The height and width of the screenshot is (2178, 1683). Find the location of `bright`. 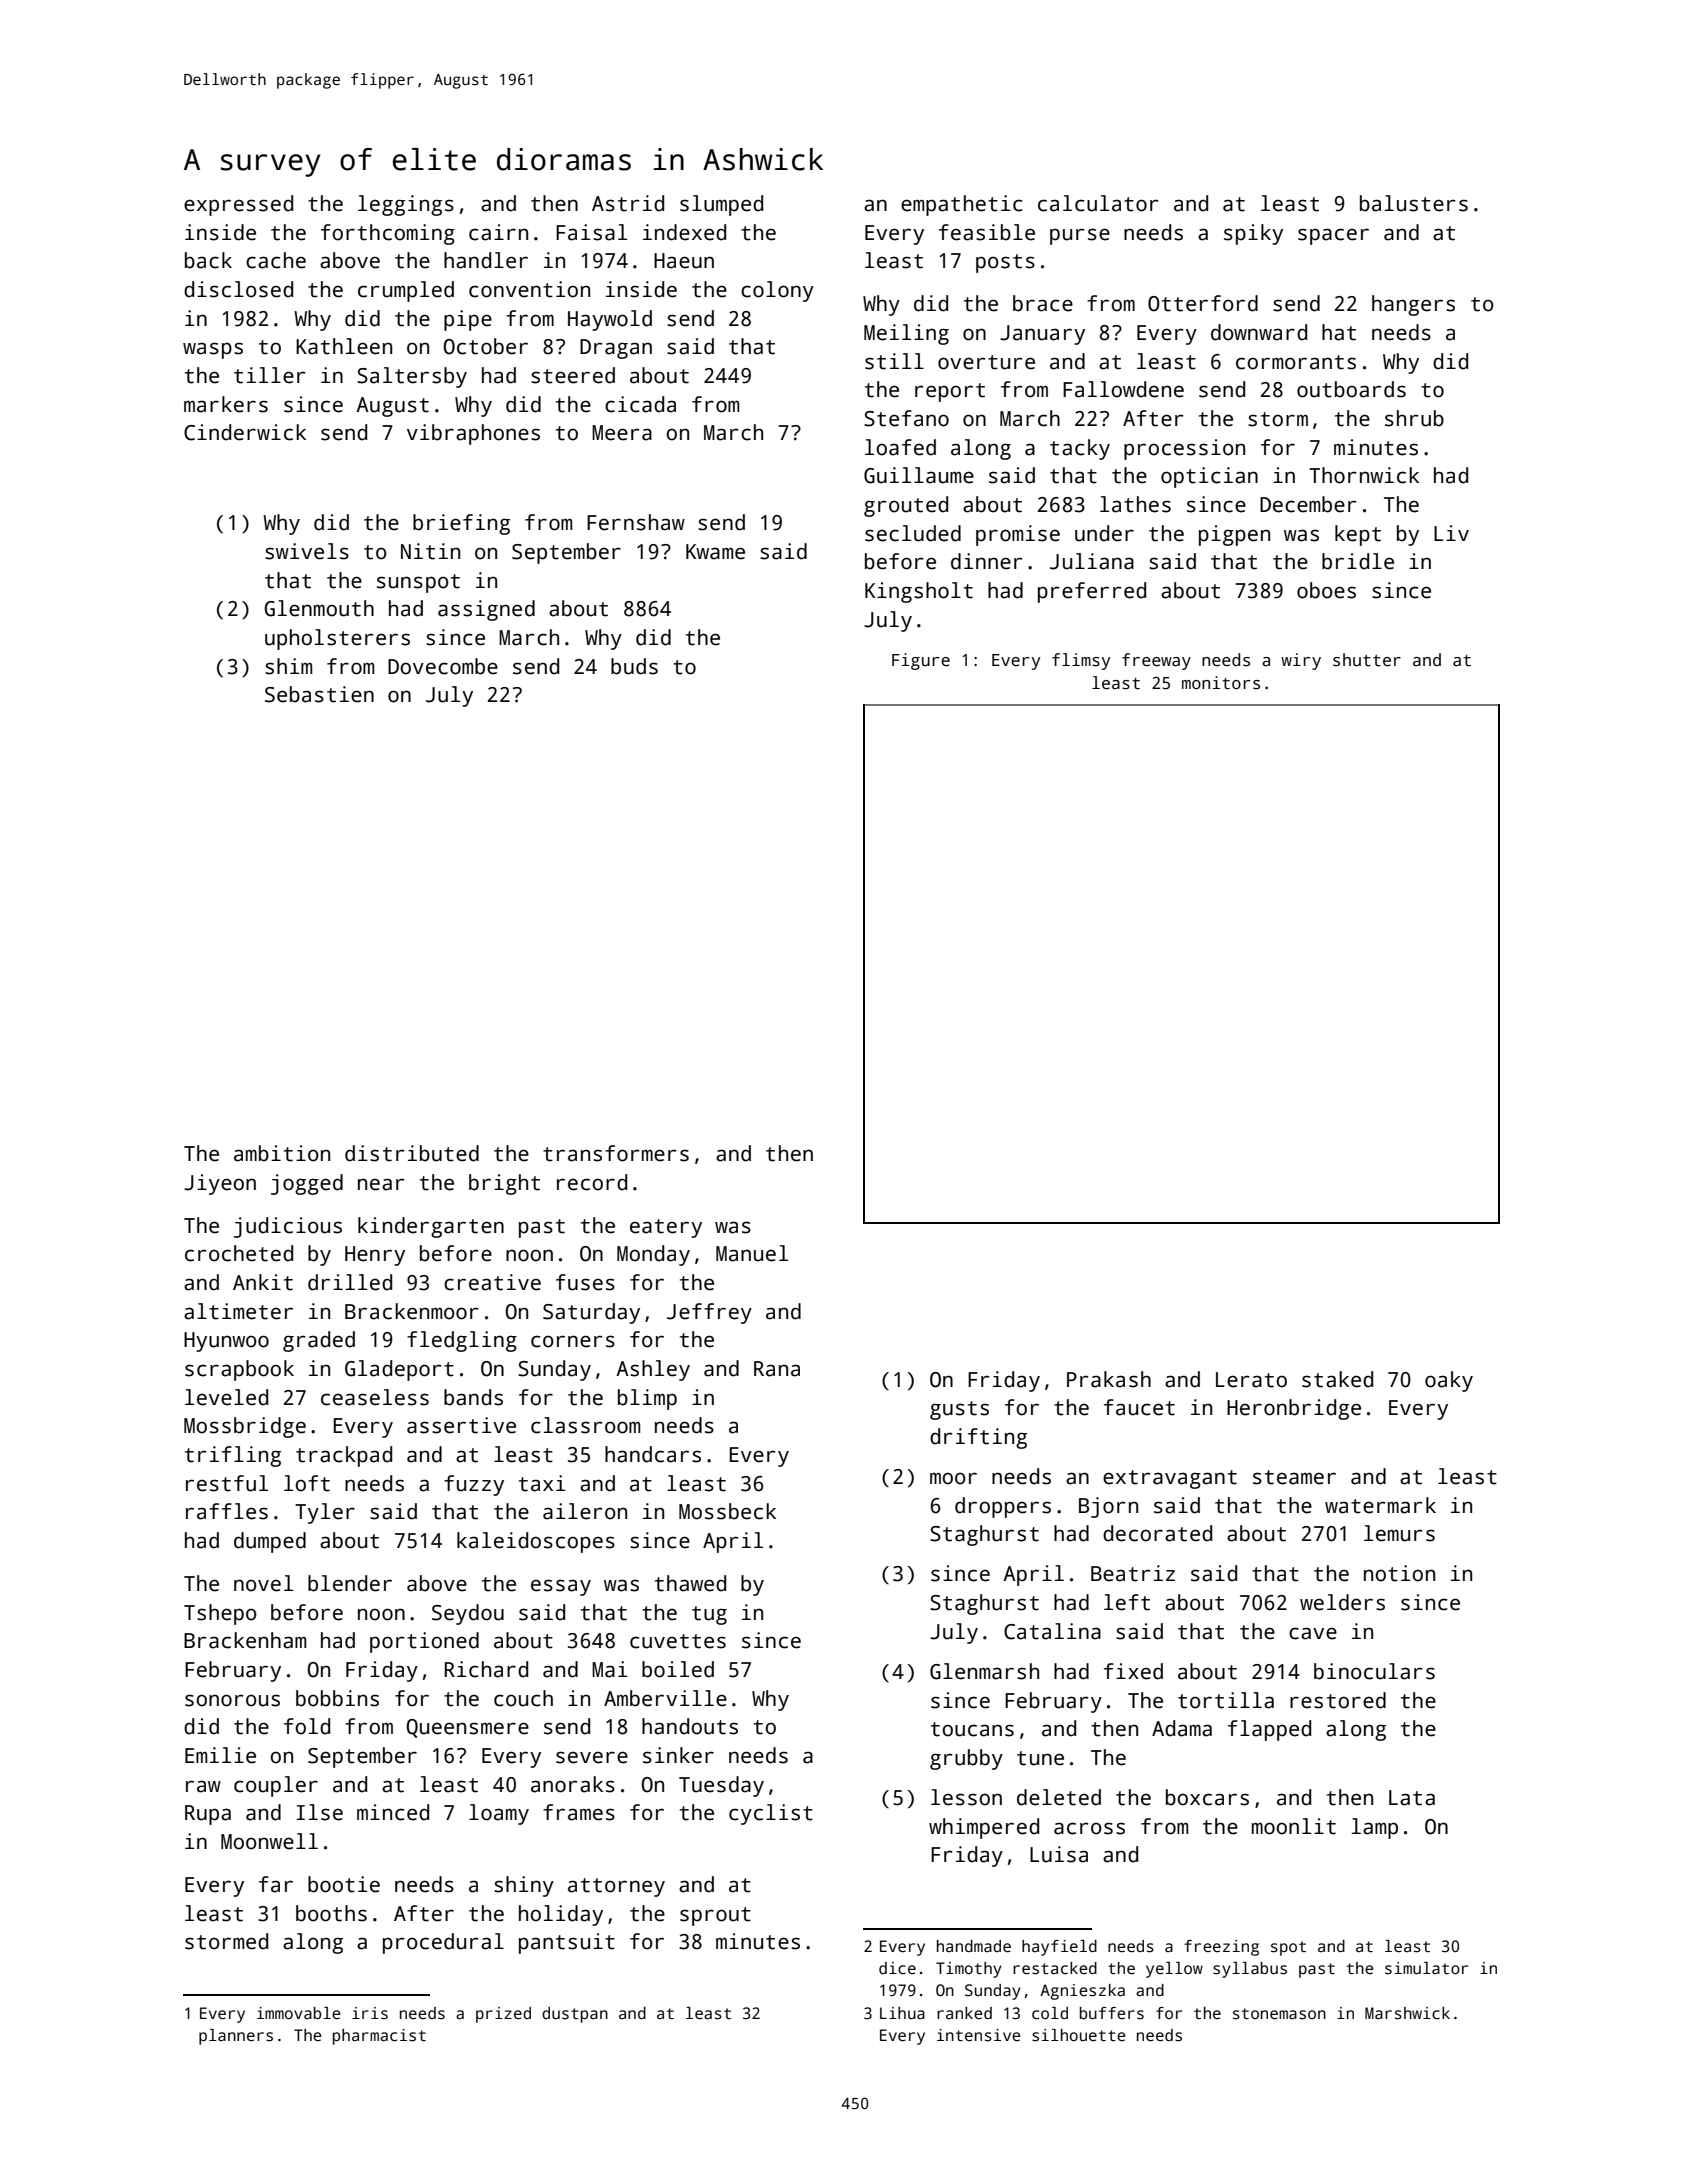

bright is located at coordinates (504, 1184).
